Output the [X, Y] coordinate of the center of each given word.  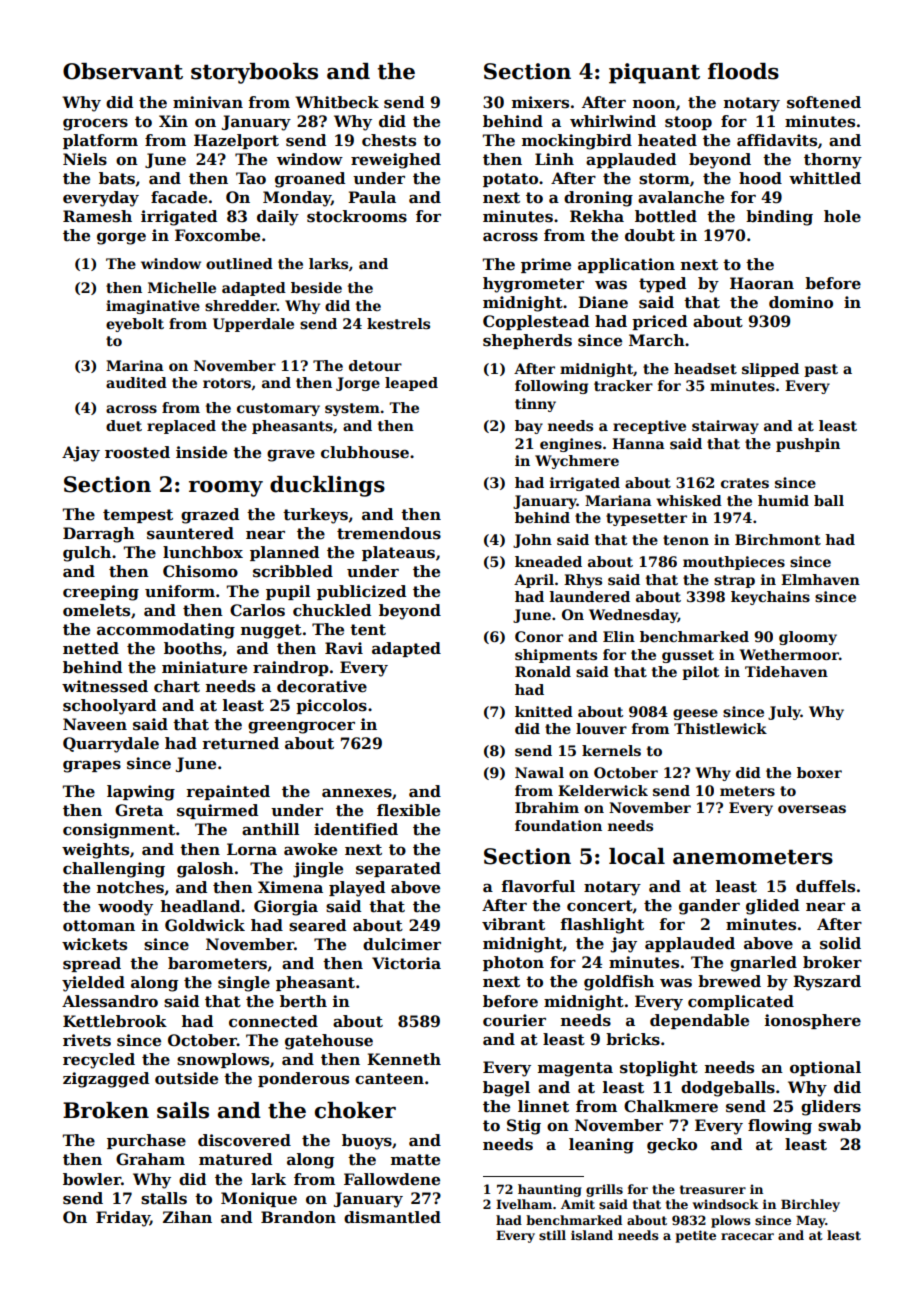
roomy [226, 489]
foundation [558, 825]
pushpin [808, 445]
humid [783, 500]
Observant [123, 71]
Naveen [95, 724]
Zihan [187, 1217]
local [637, 856]
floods [743, 71]
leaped [411, 384]
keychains [770, 598]
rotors [227, 383]
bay [529, 427]
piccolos [331, 706]
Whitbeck [337, 102]
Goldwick [205, 925]
